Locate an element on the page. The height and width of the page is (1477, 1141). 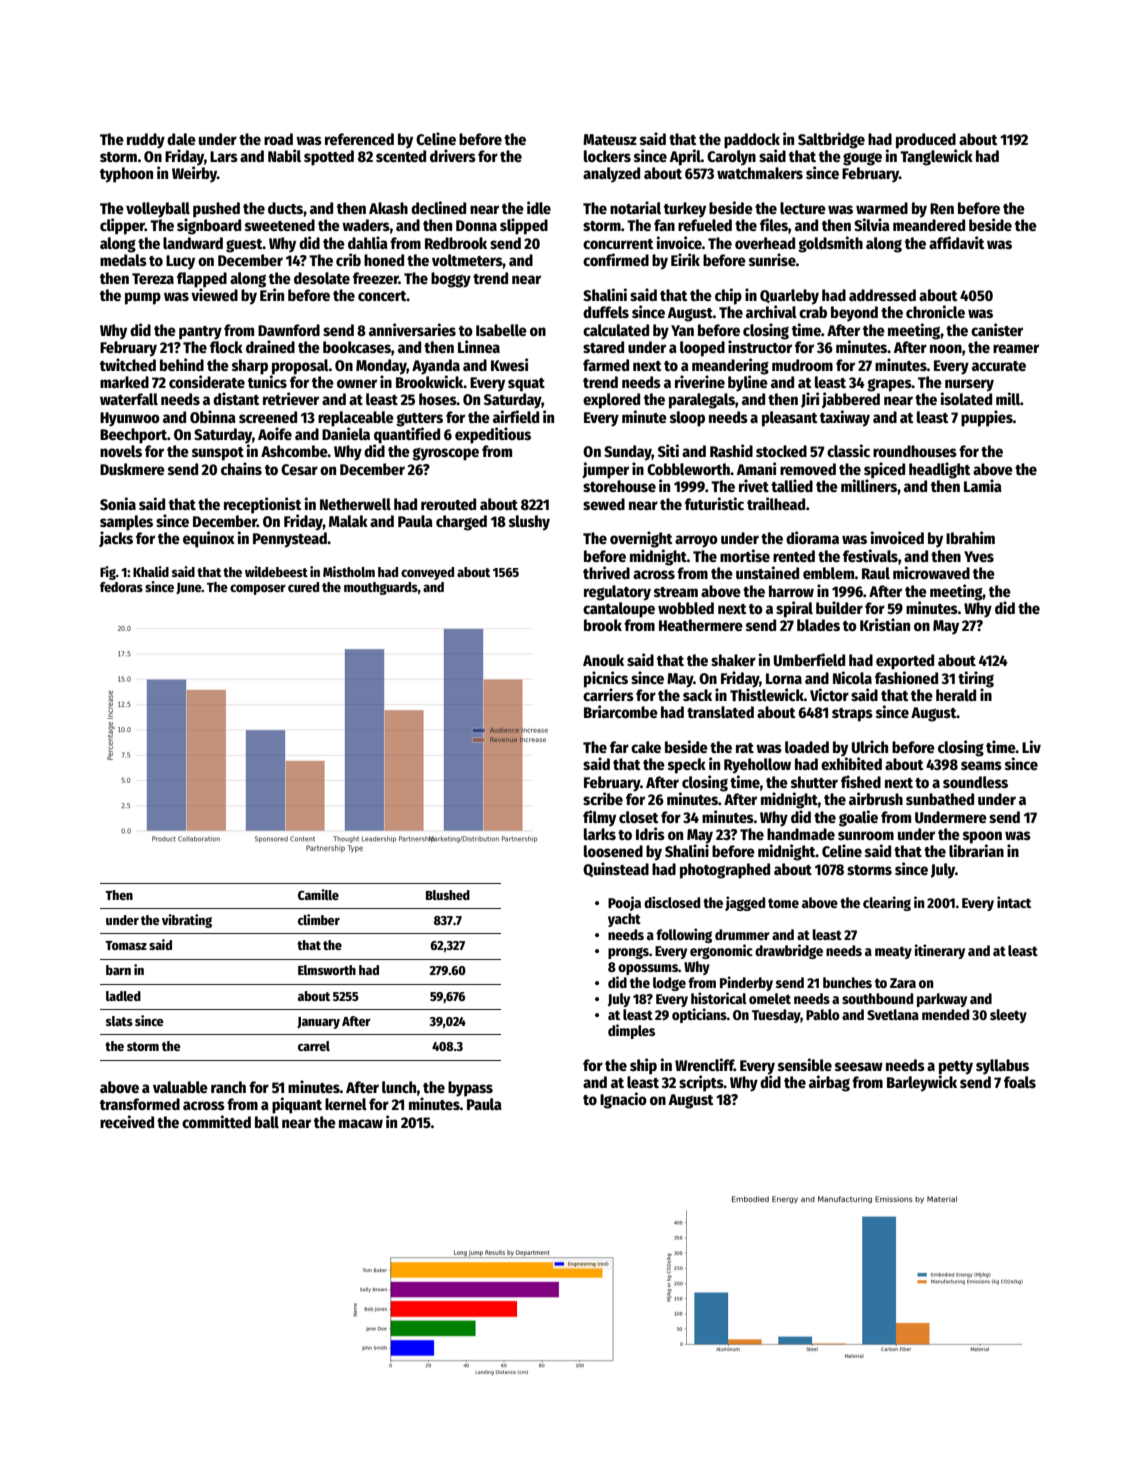
Ignacio is located at coordinates (623, 1100).
